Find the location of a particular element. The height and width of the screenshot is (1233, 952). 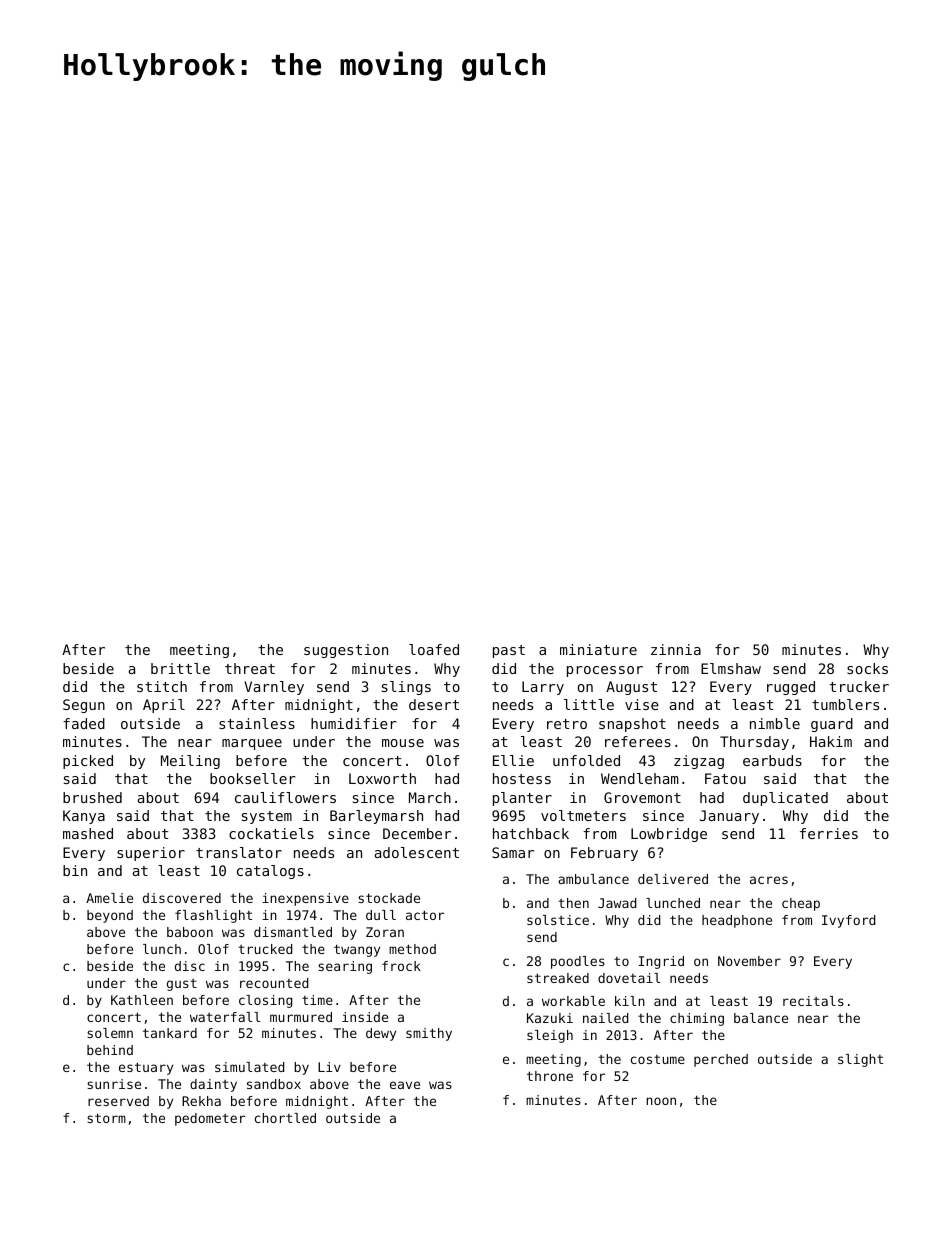

dovetail is located at coordinates (629, 978).
